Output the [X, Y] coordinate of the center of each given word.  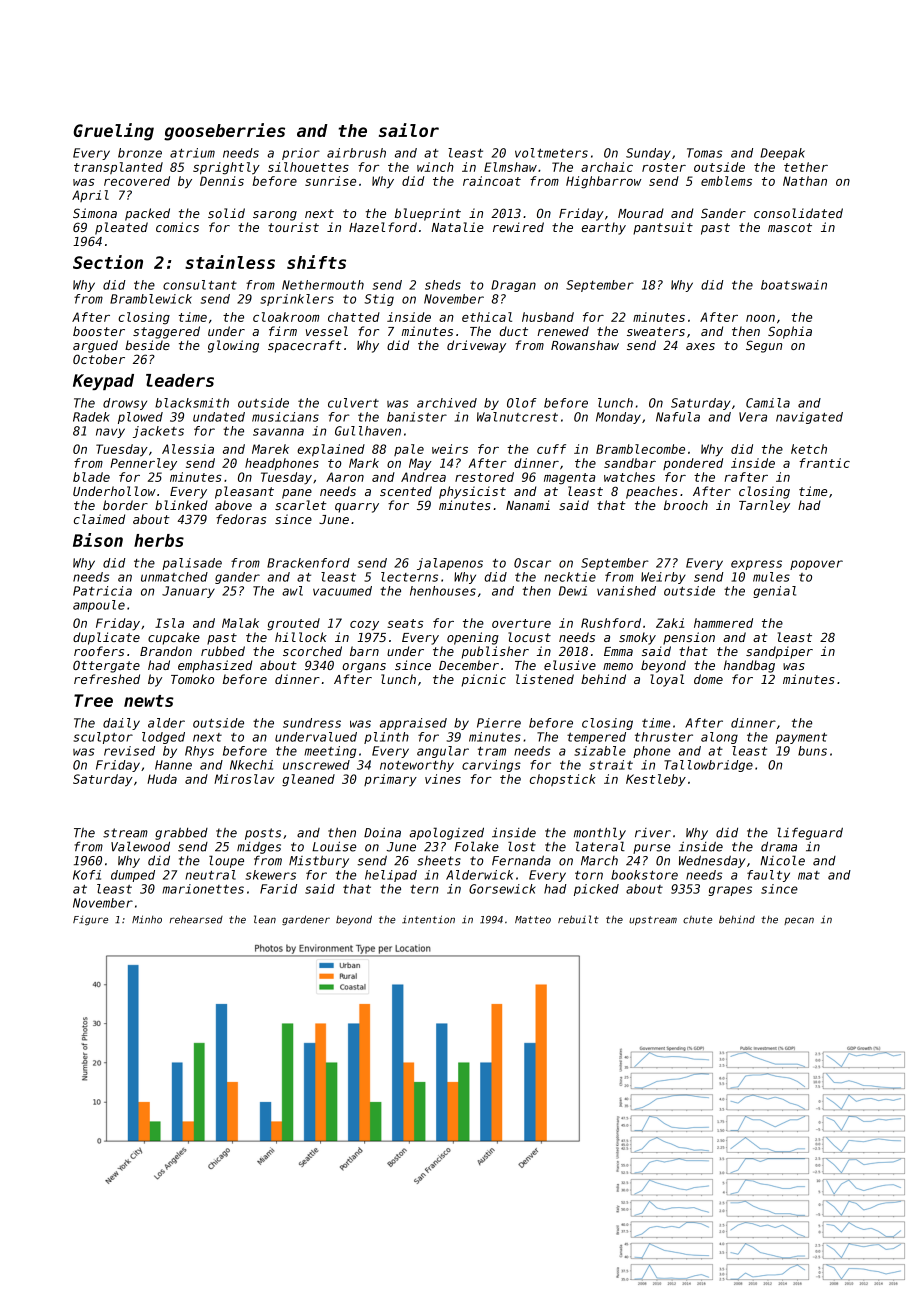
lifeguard [810, 833]
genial [774, 592]
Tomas [704, 153]
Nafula [678, 417]
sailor [409, 130]
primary [390, 780]
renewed [563, 331]
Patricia [102, 591]
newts [149, 701]
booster [99, 331]
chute [697, 920]
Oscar [532, 563]
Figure [90, 920]
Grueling [113, 132]
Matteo [533, 920]
